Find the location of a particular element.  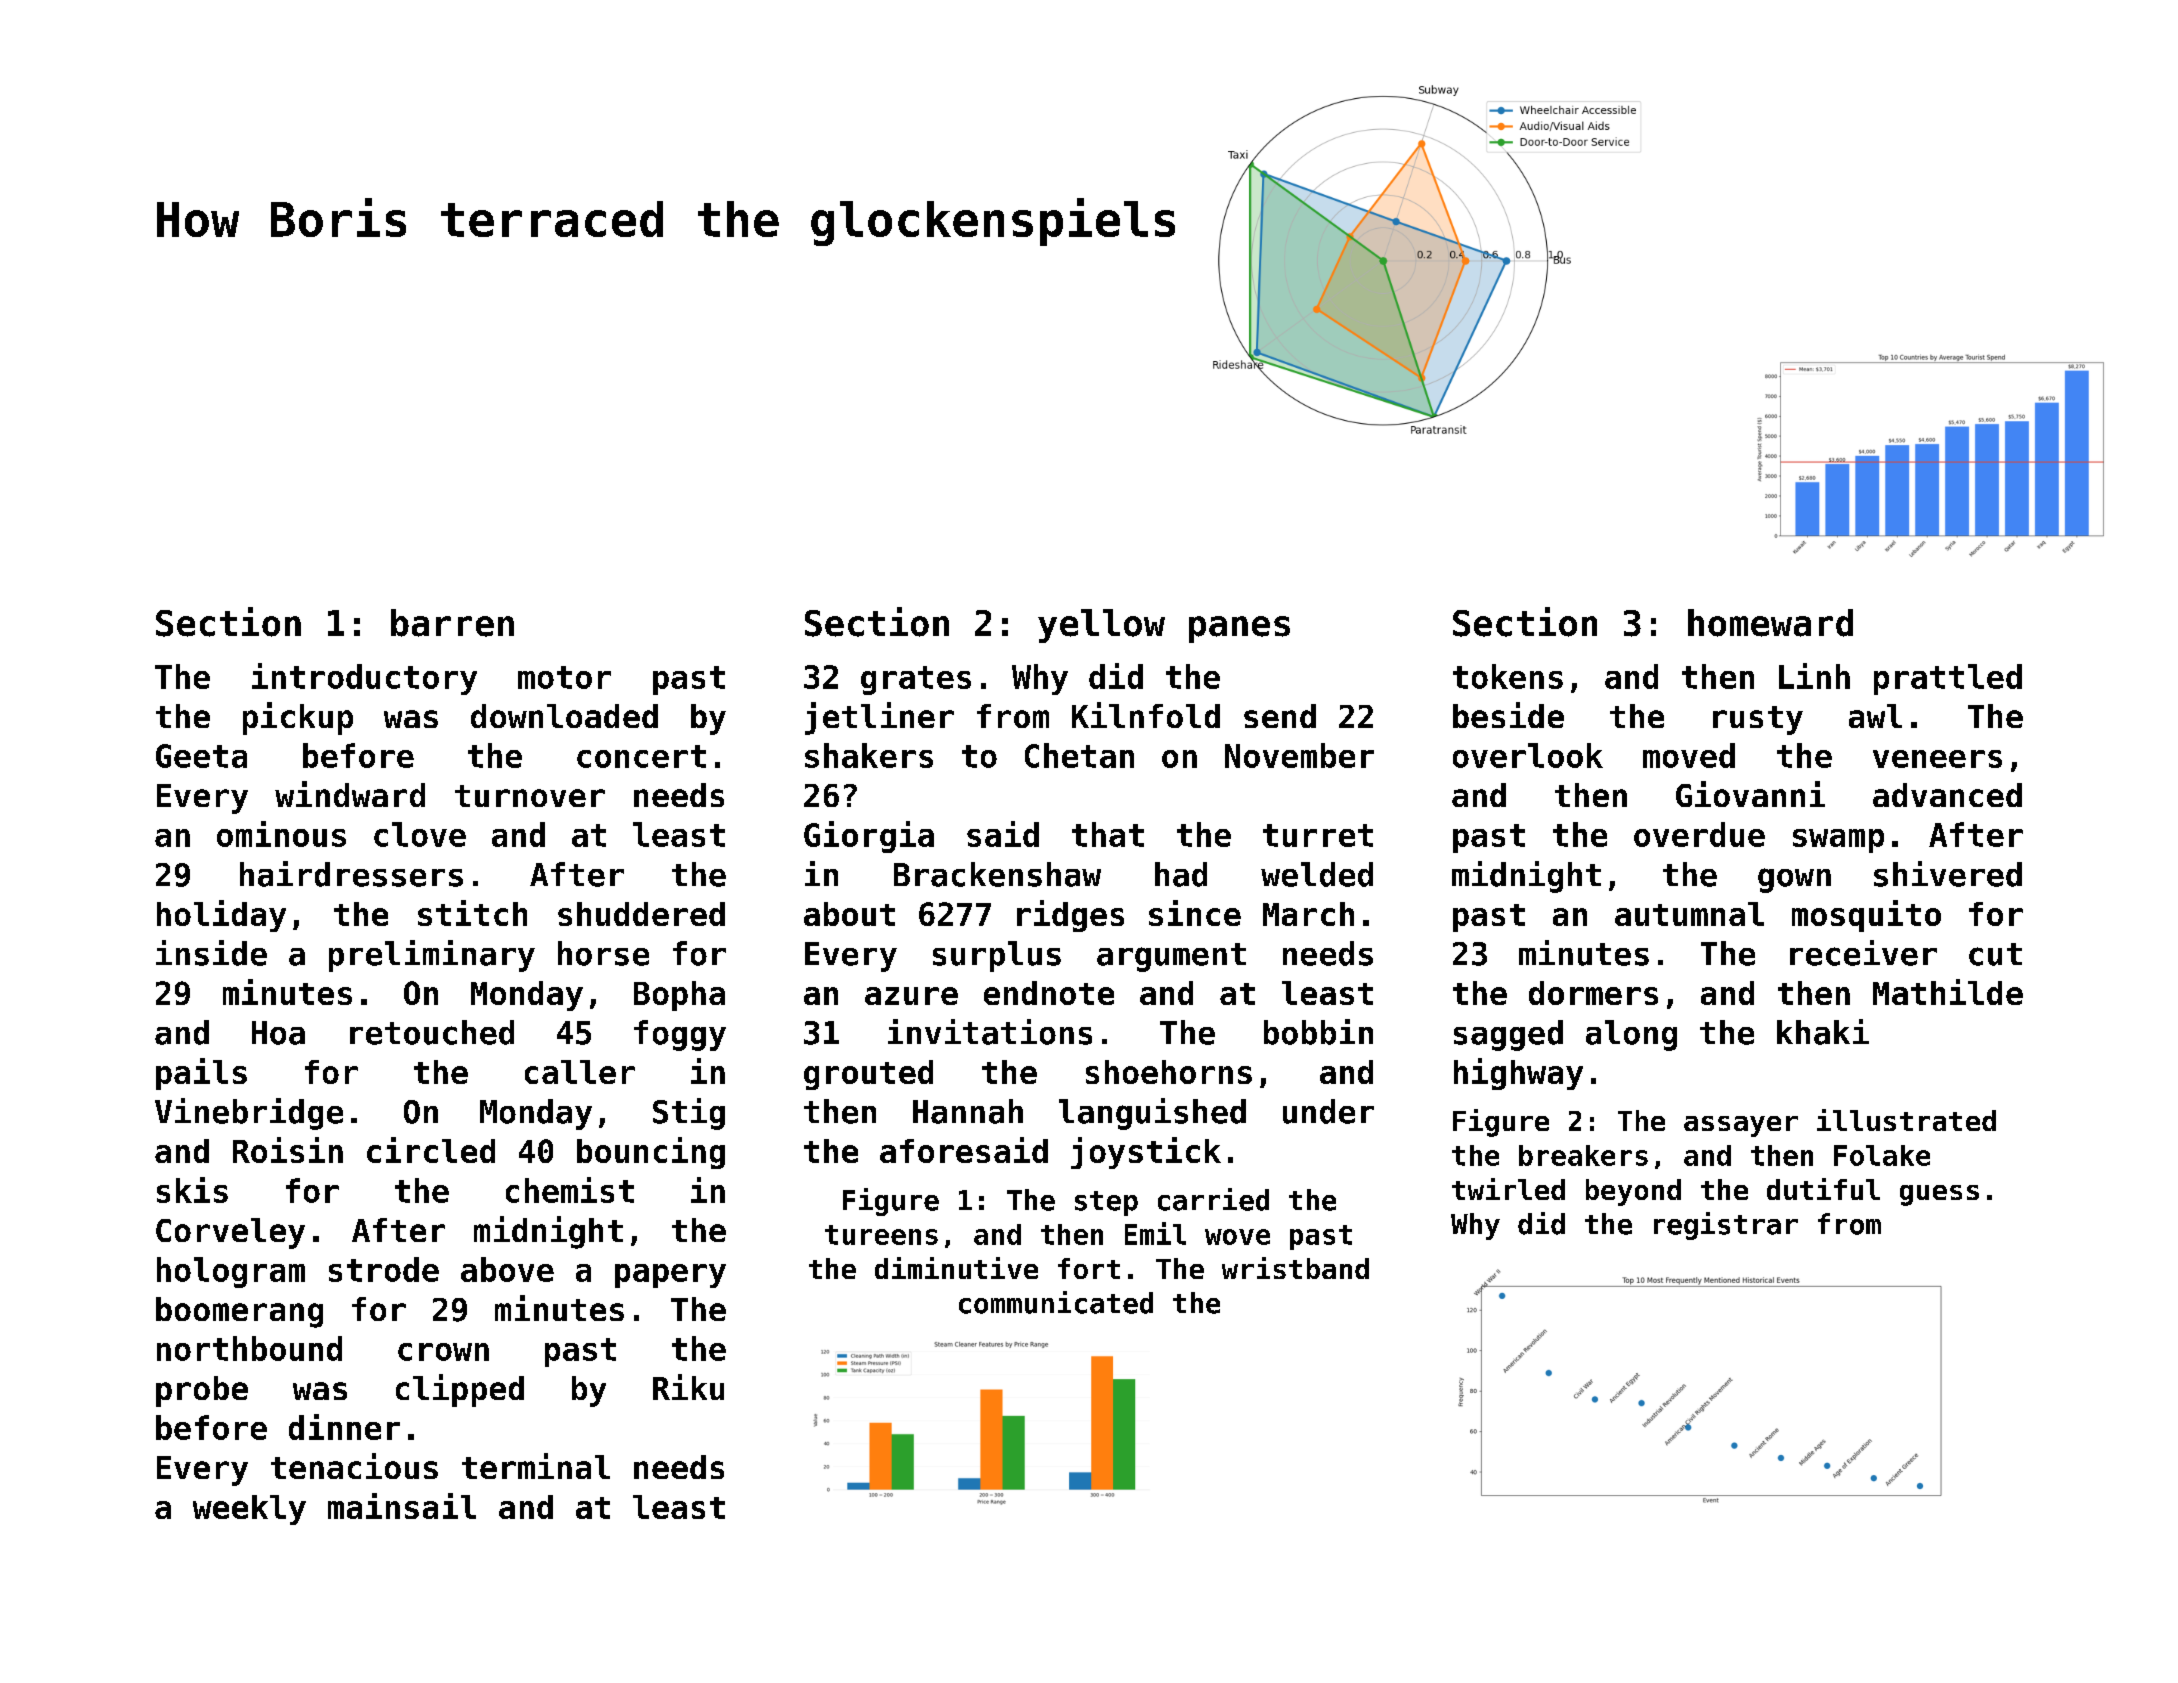

clipped is located at coordinates (460, 1390).
